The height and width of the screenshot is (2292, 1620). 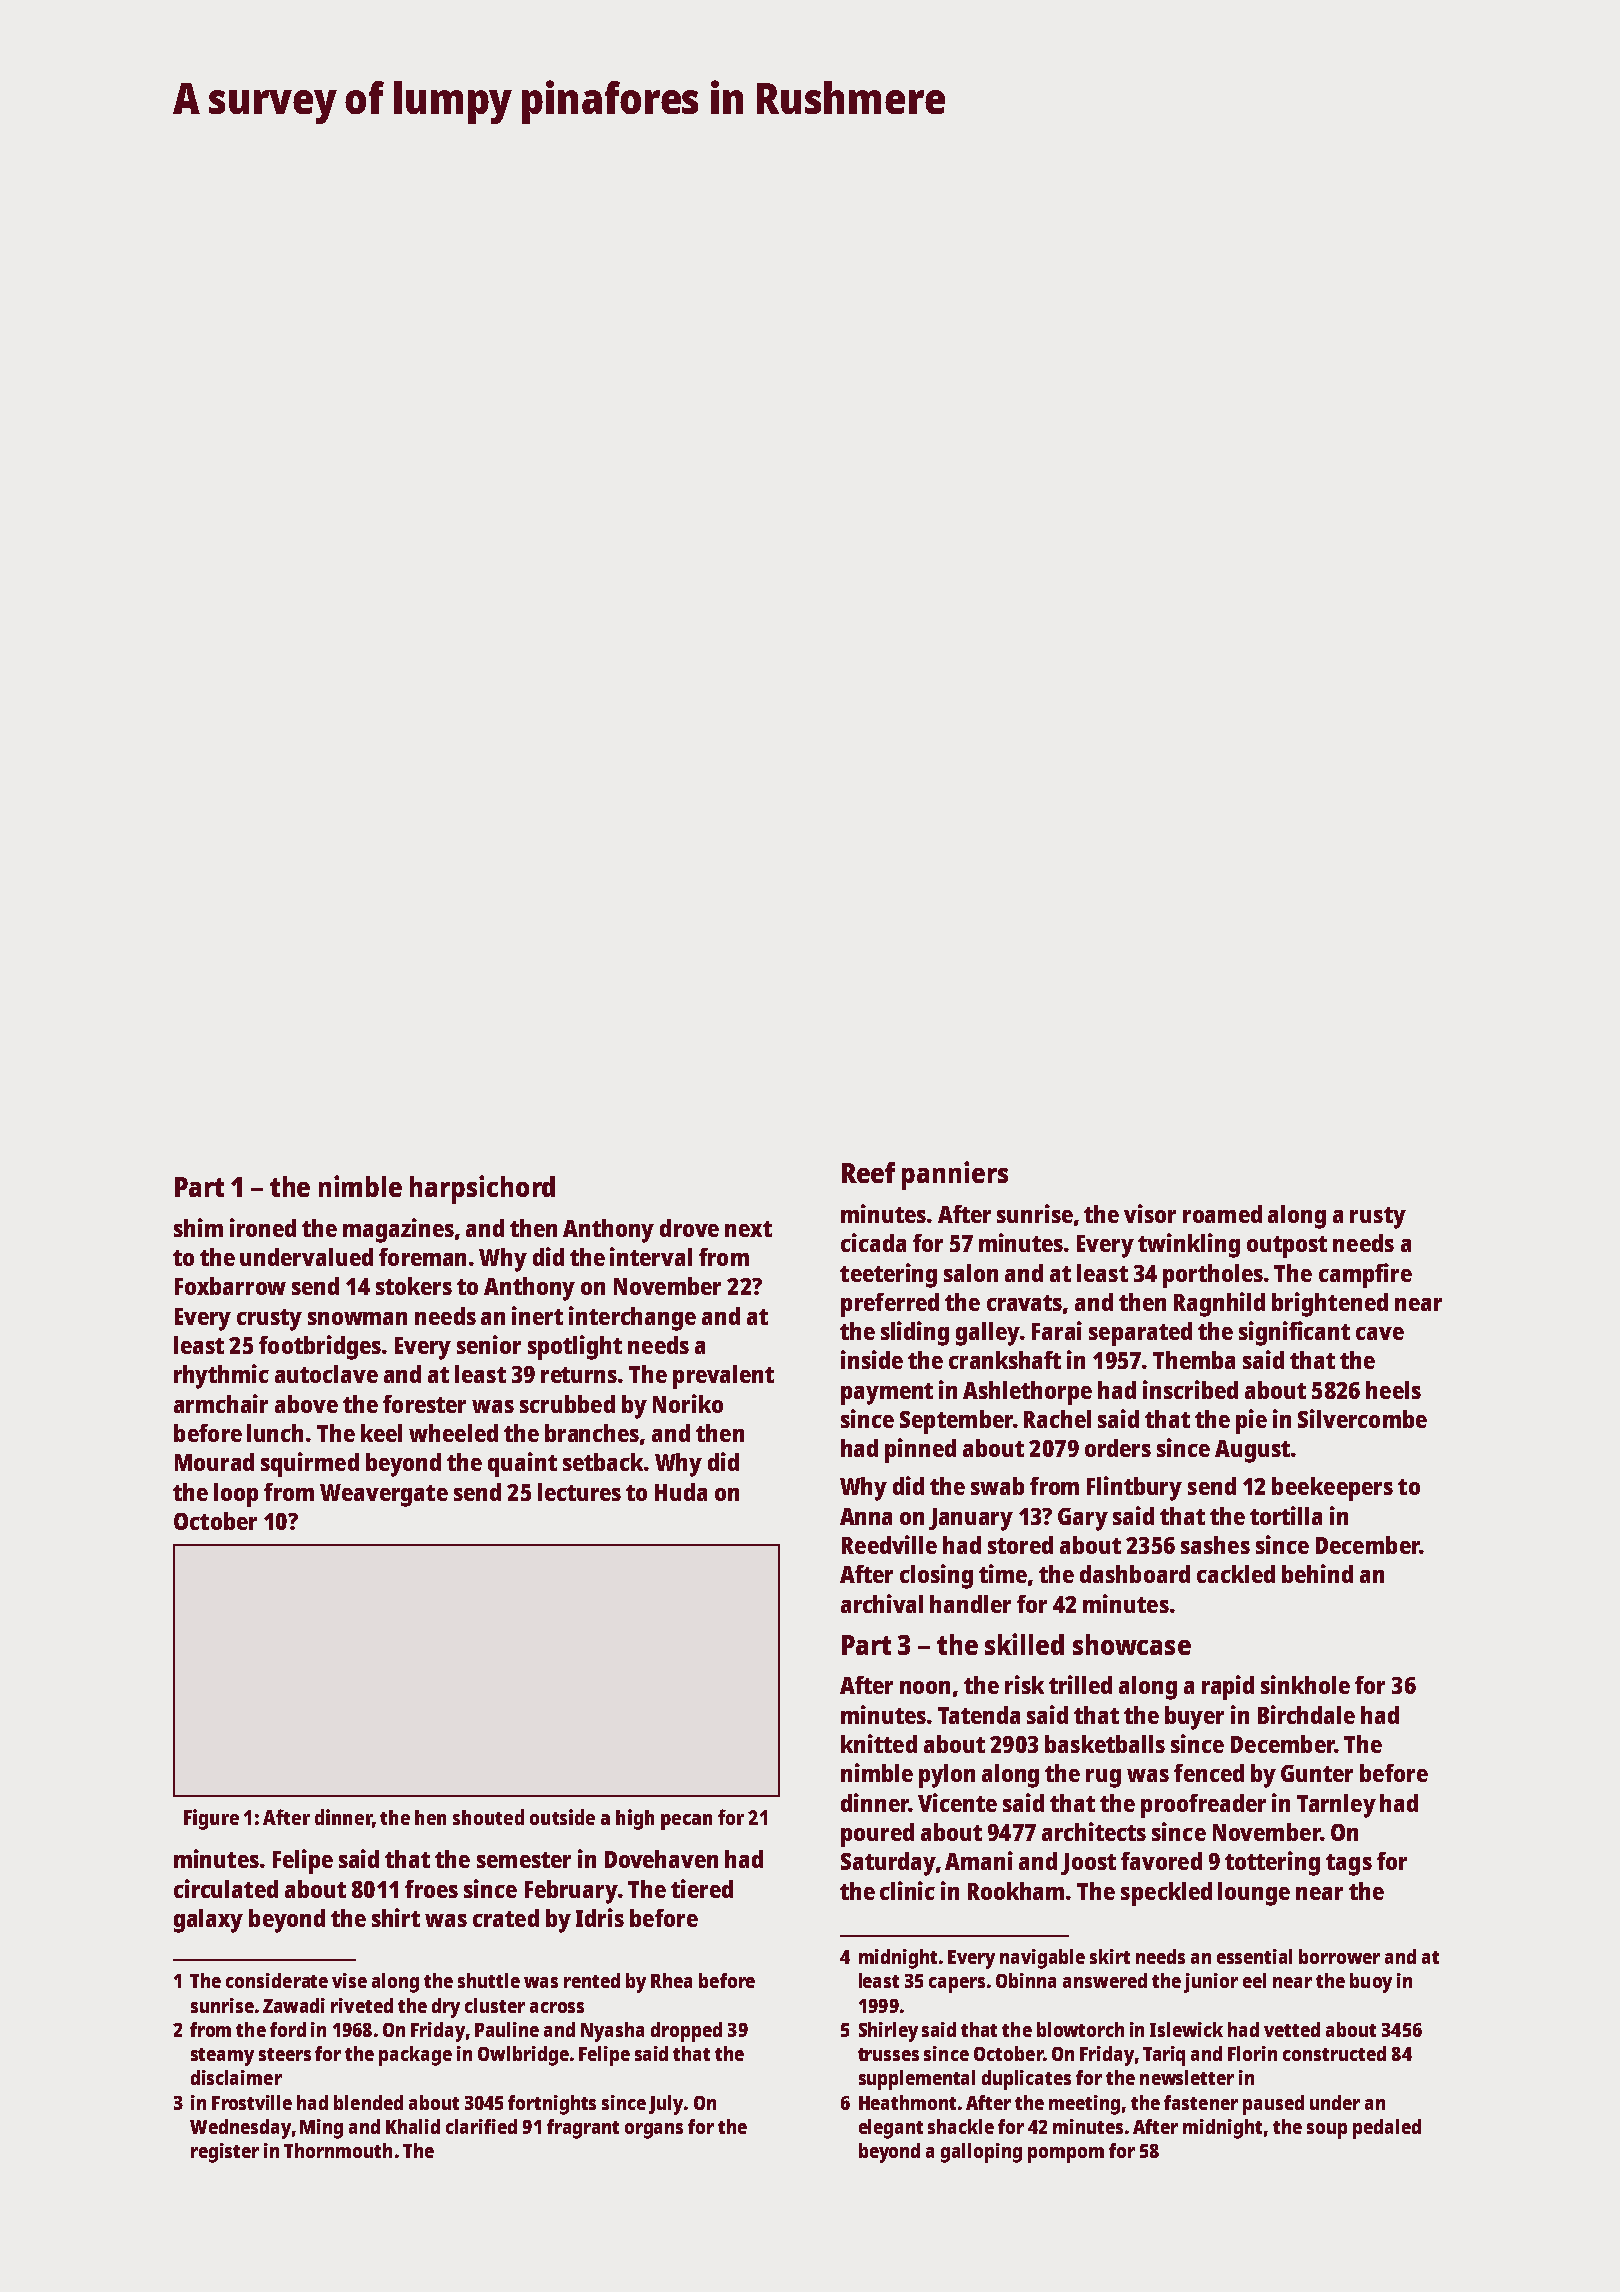 I want to click on shim, so click(x=198, y=1227).
